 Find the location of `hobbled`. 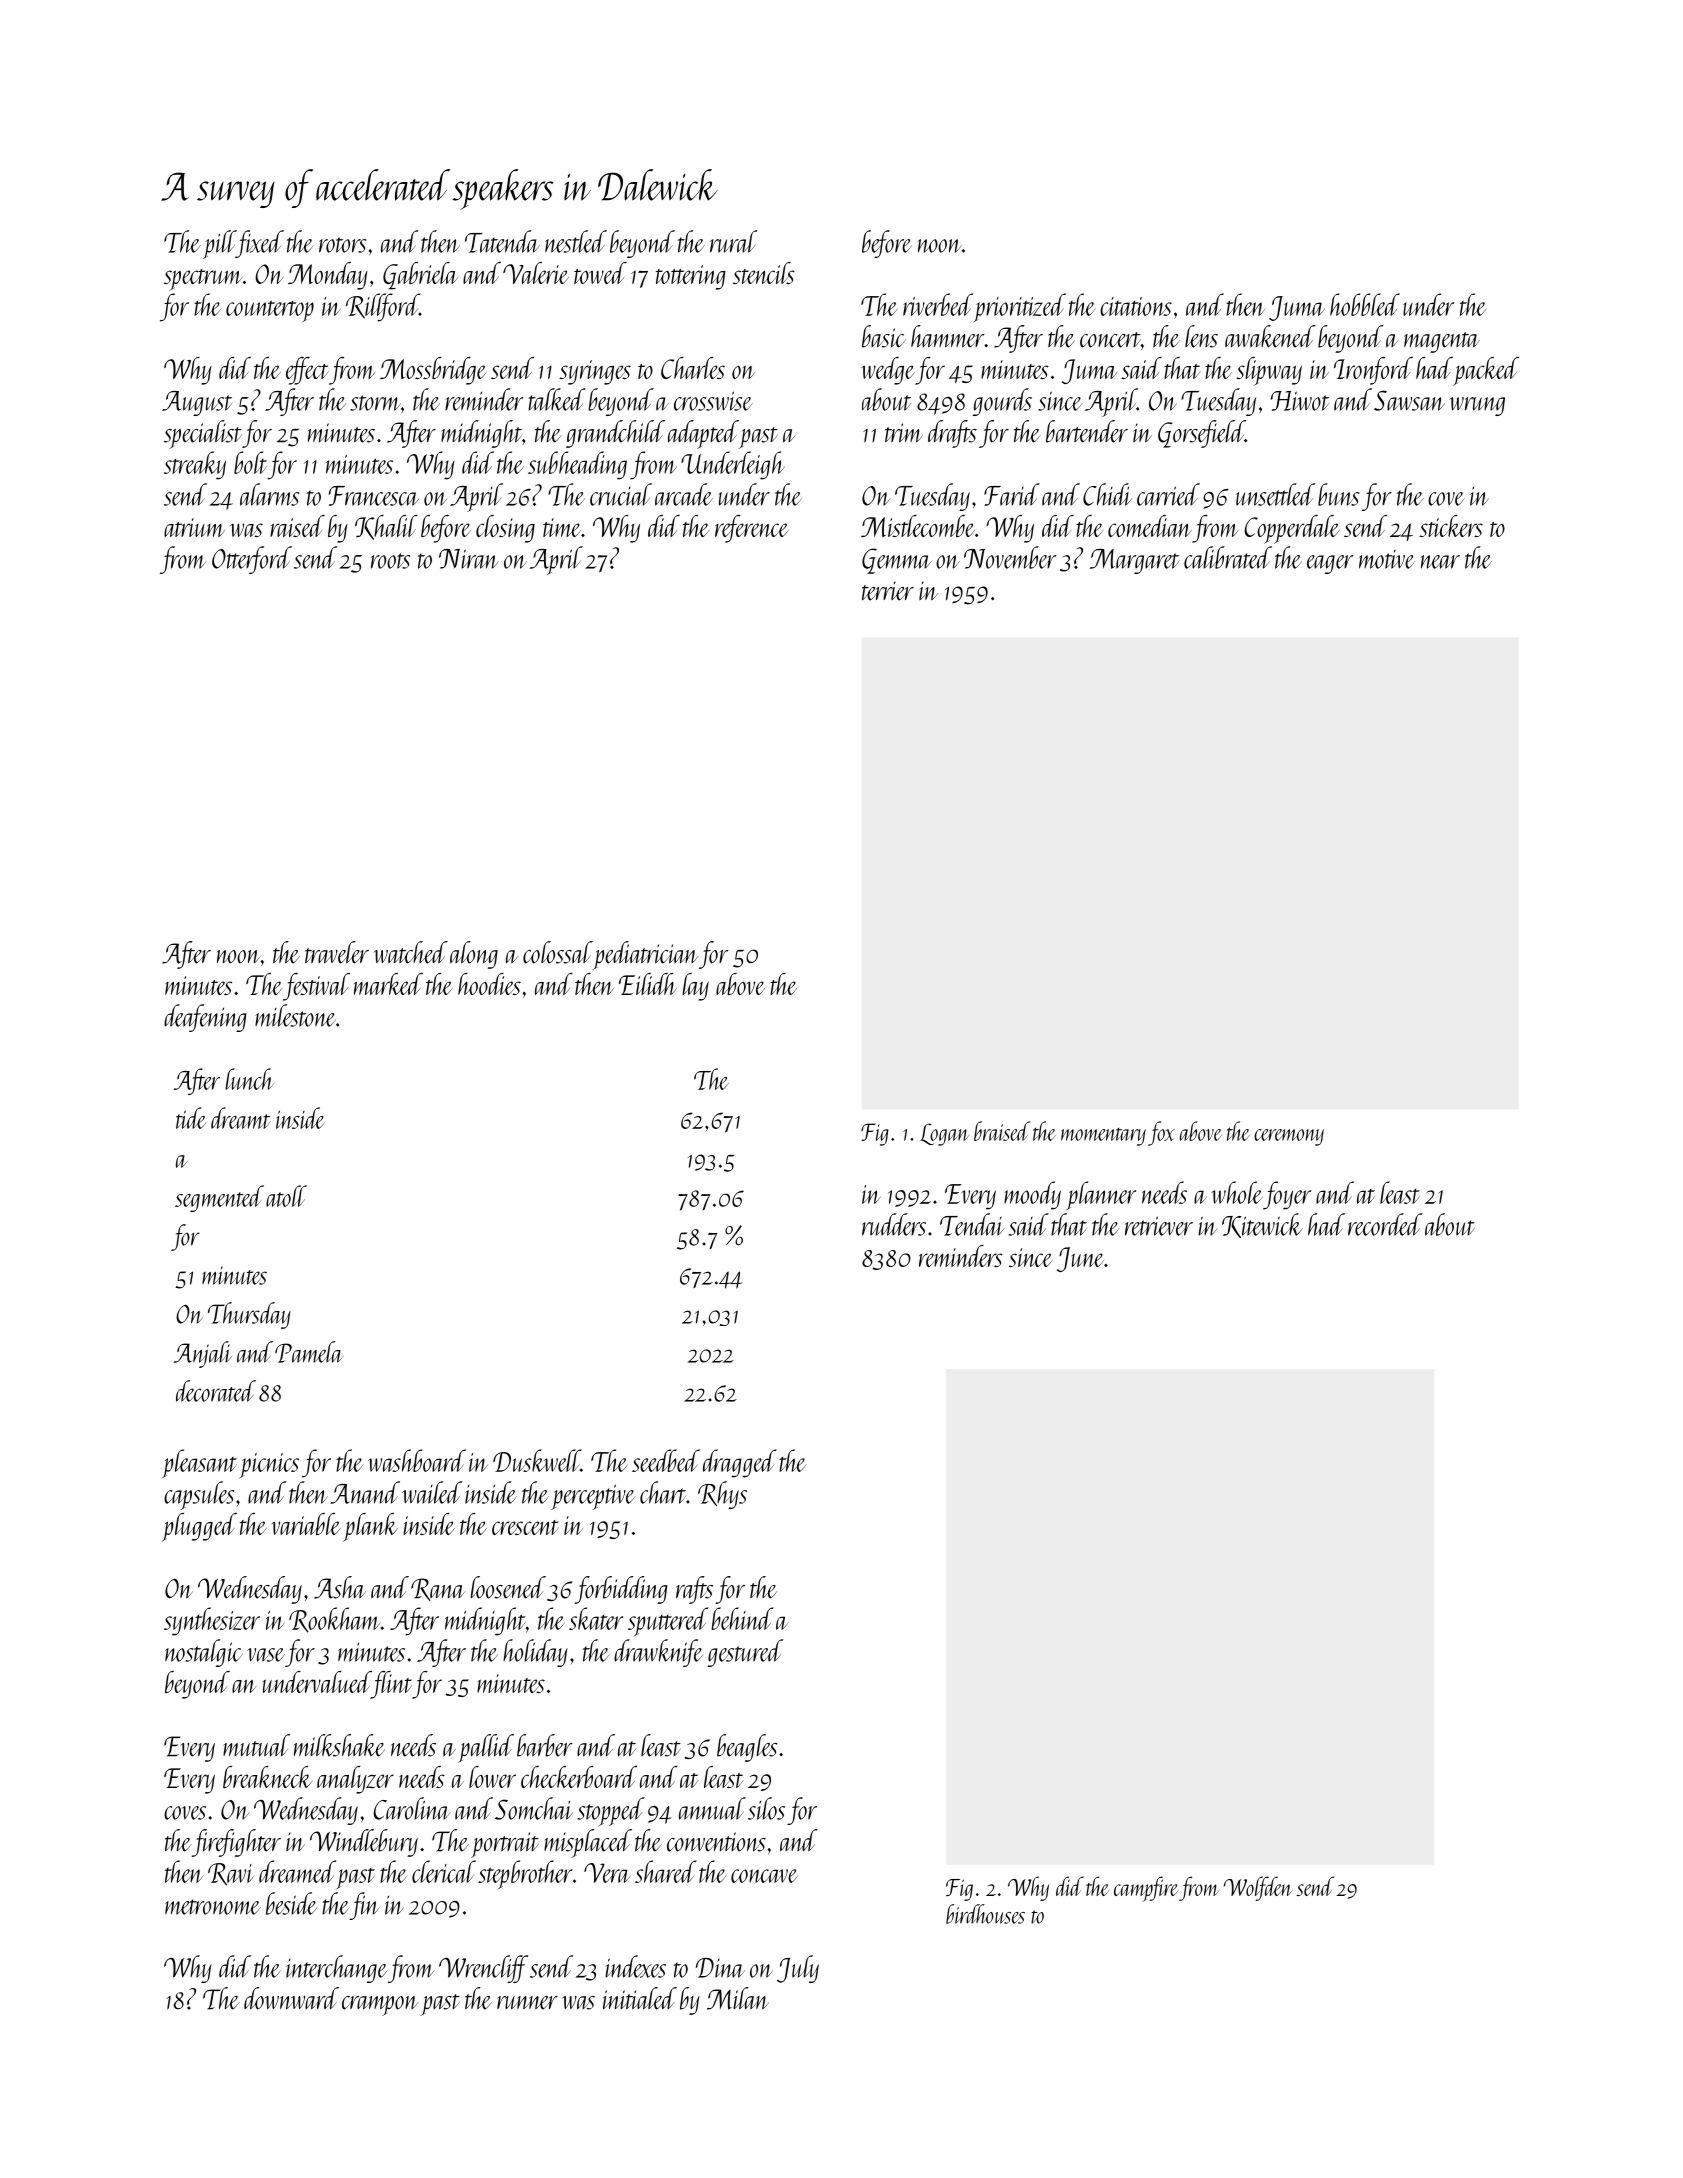

hobbled is located at coordinates (1365, 304).
